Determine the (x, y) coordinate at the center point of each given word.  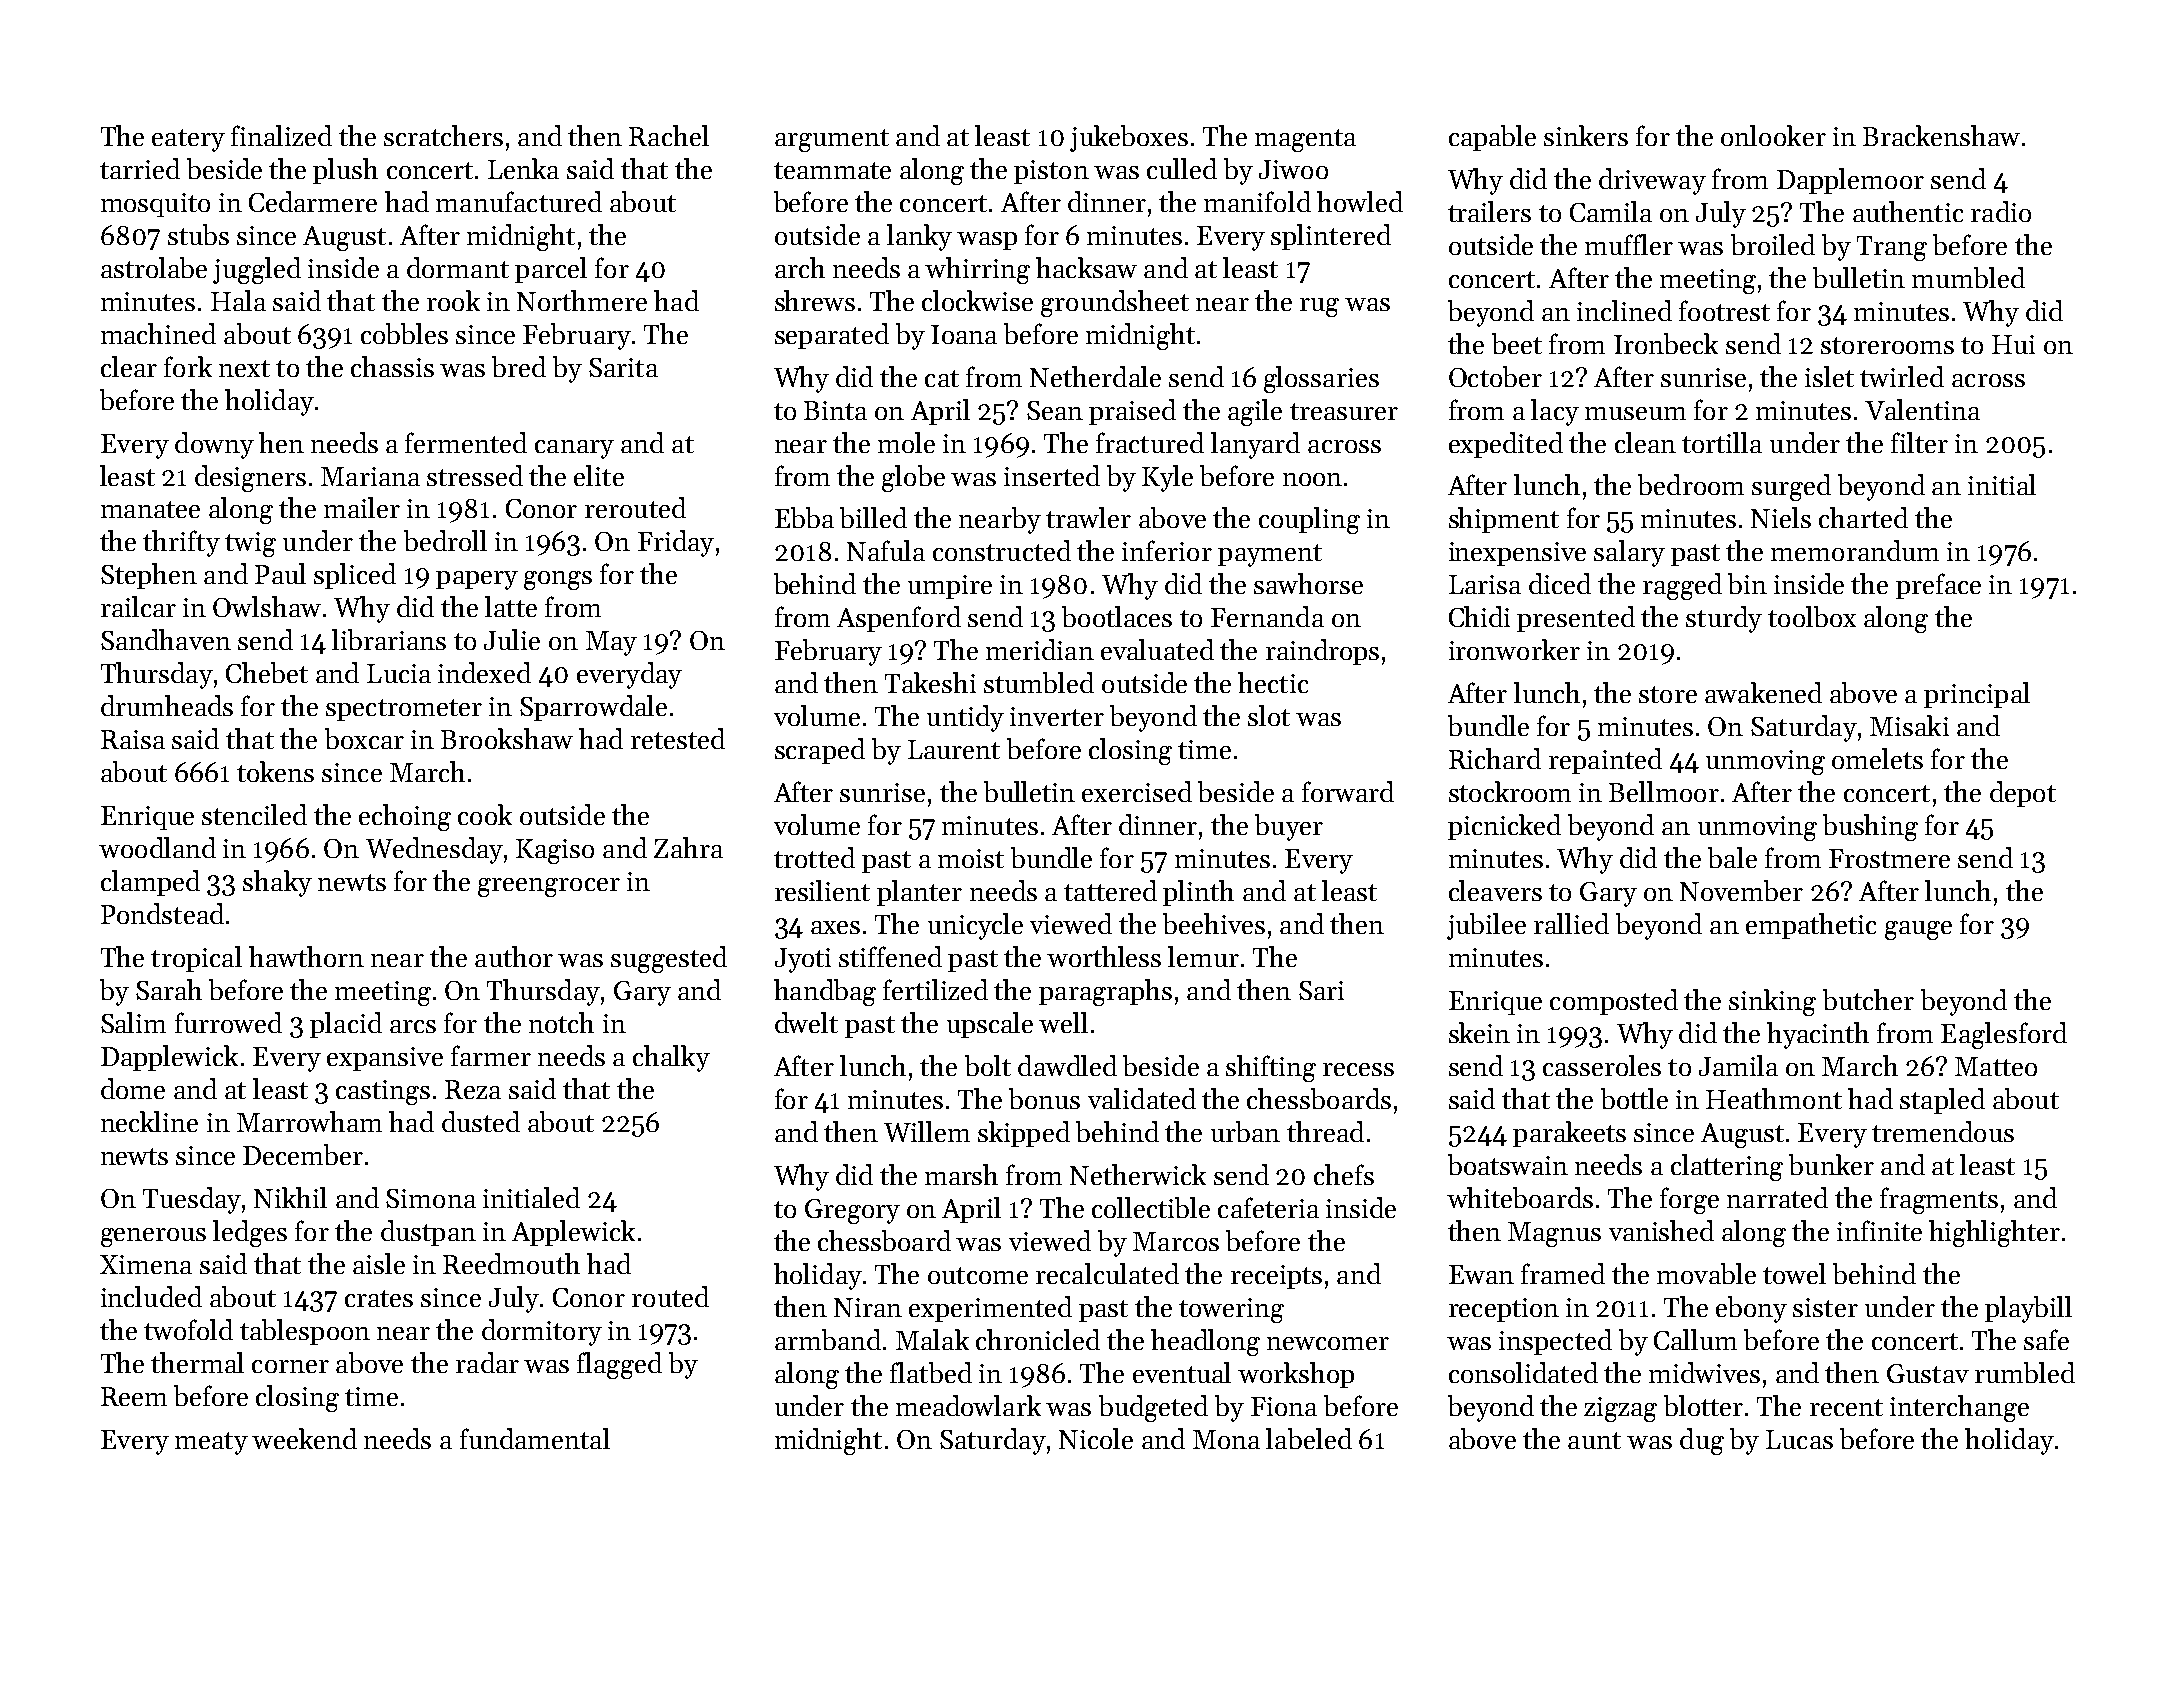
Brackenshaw (1941, 135)
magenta (1305, 140)
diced (1560, 583)
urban (1245, 1131)
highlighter (1994, 1233)
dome (133, 1088)
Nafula (886, 550)
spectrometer (404, 710)
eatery (188, 140)
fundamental (535, 1438)
